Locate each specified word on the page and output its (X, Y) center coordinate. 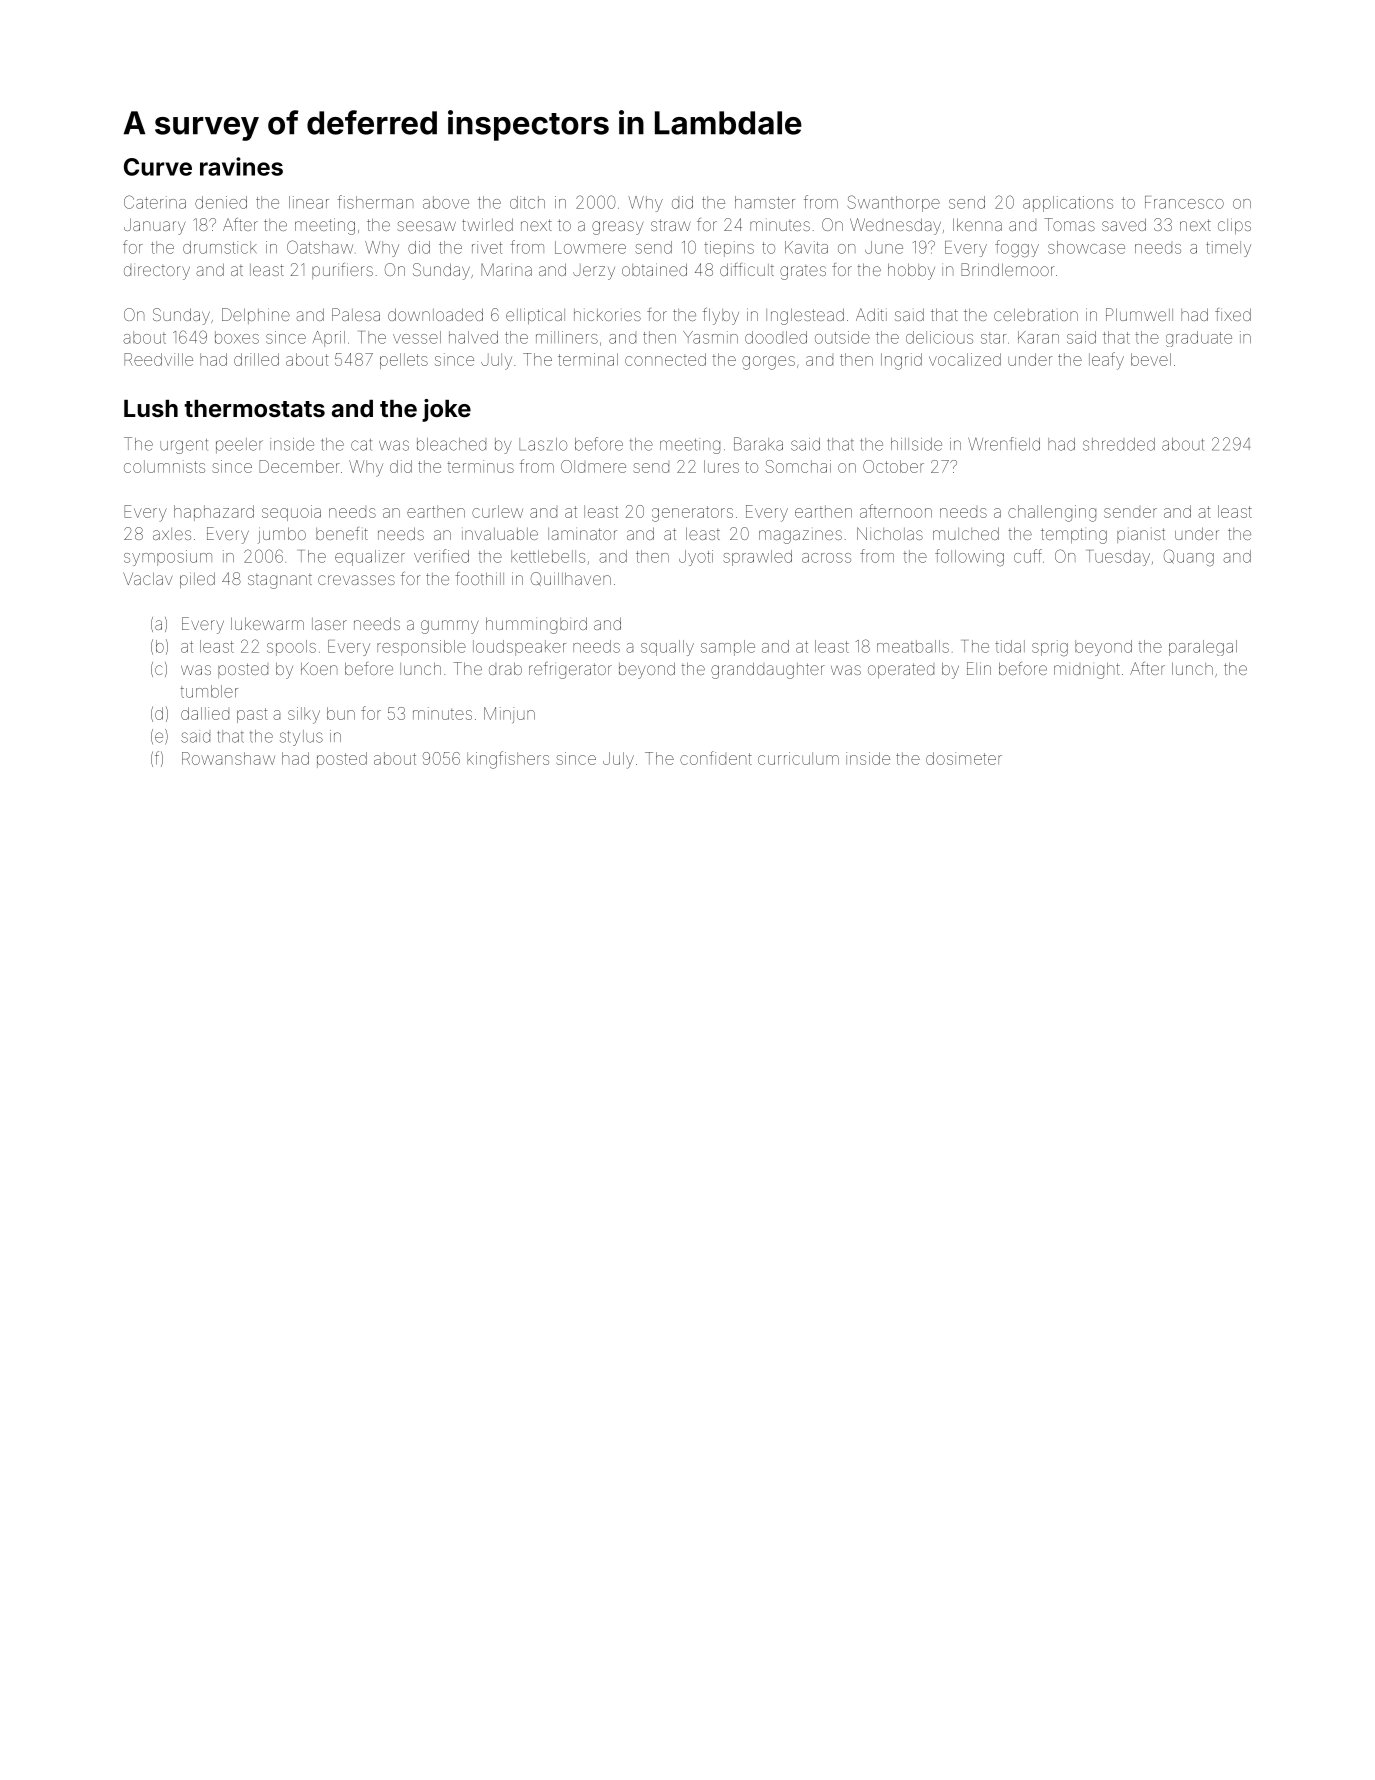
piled (197, 580)
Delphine (256, 316)
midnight (1087, 670)
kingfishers (508, 760)
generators (692, 514)
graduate (1199, 339)
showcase (1086, 247)
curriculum (798, 758)
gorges (768, 363)
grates (803, 272)
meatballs (913, 646)
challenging (1052, 513)
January (154, 226)
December (299, 466)
